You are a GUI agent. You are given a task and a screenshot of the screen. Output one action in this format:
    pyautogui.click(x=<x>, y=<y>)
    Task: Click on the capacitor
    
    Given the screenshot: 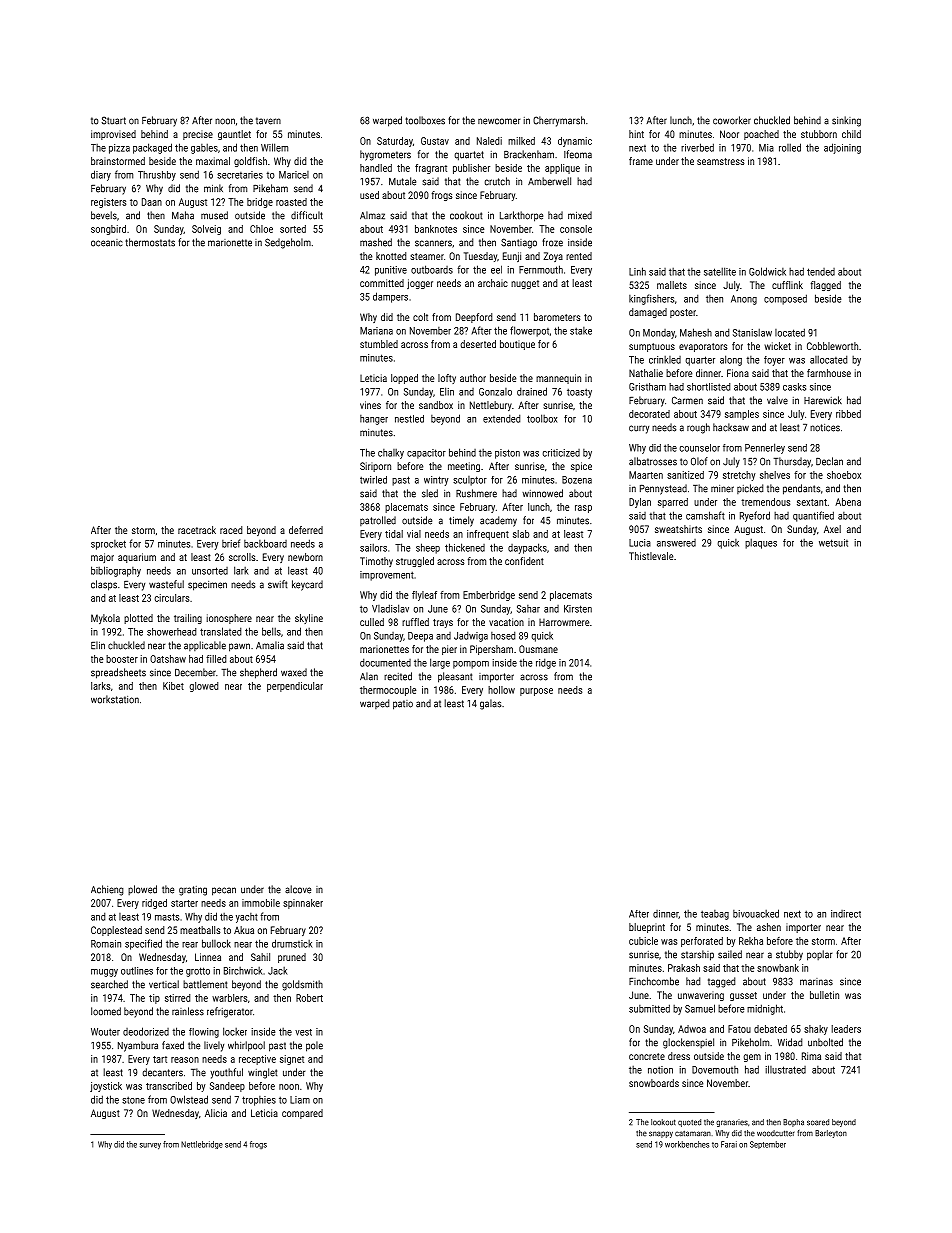 What is the action you would take?
    pyautogui.click(x=426, y=454)
